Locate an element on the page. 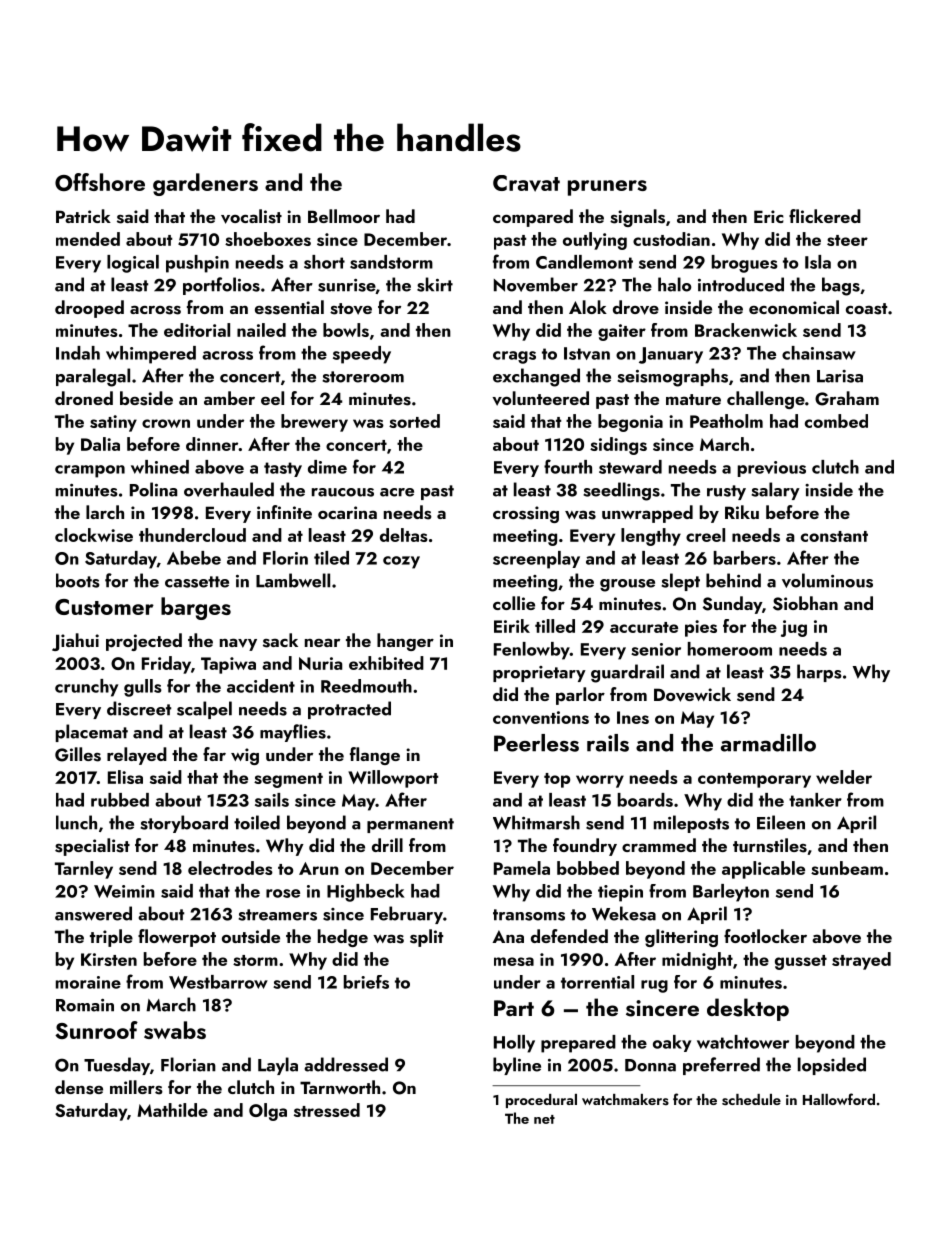 Image resolution: width=952 pixels, height=1233 pixels. mesa is located at coordinates (514, 961).
